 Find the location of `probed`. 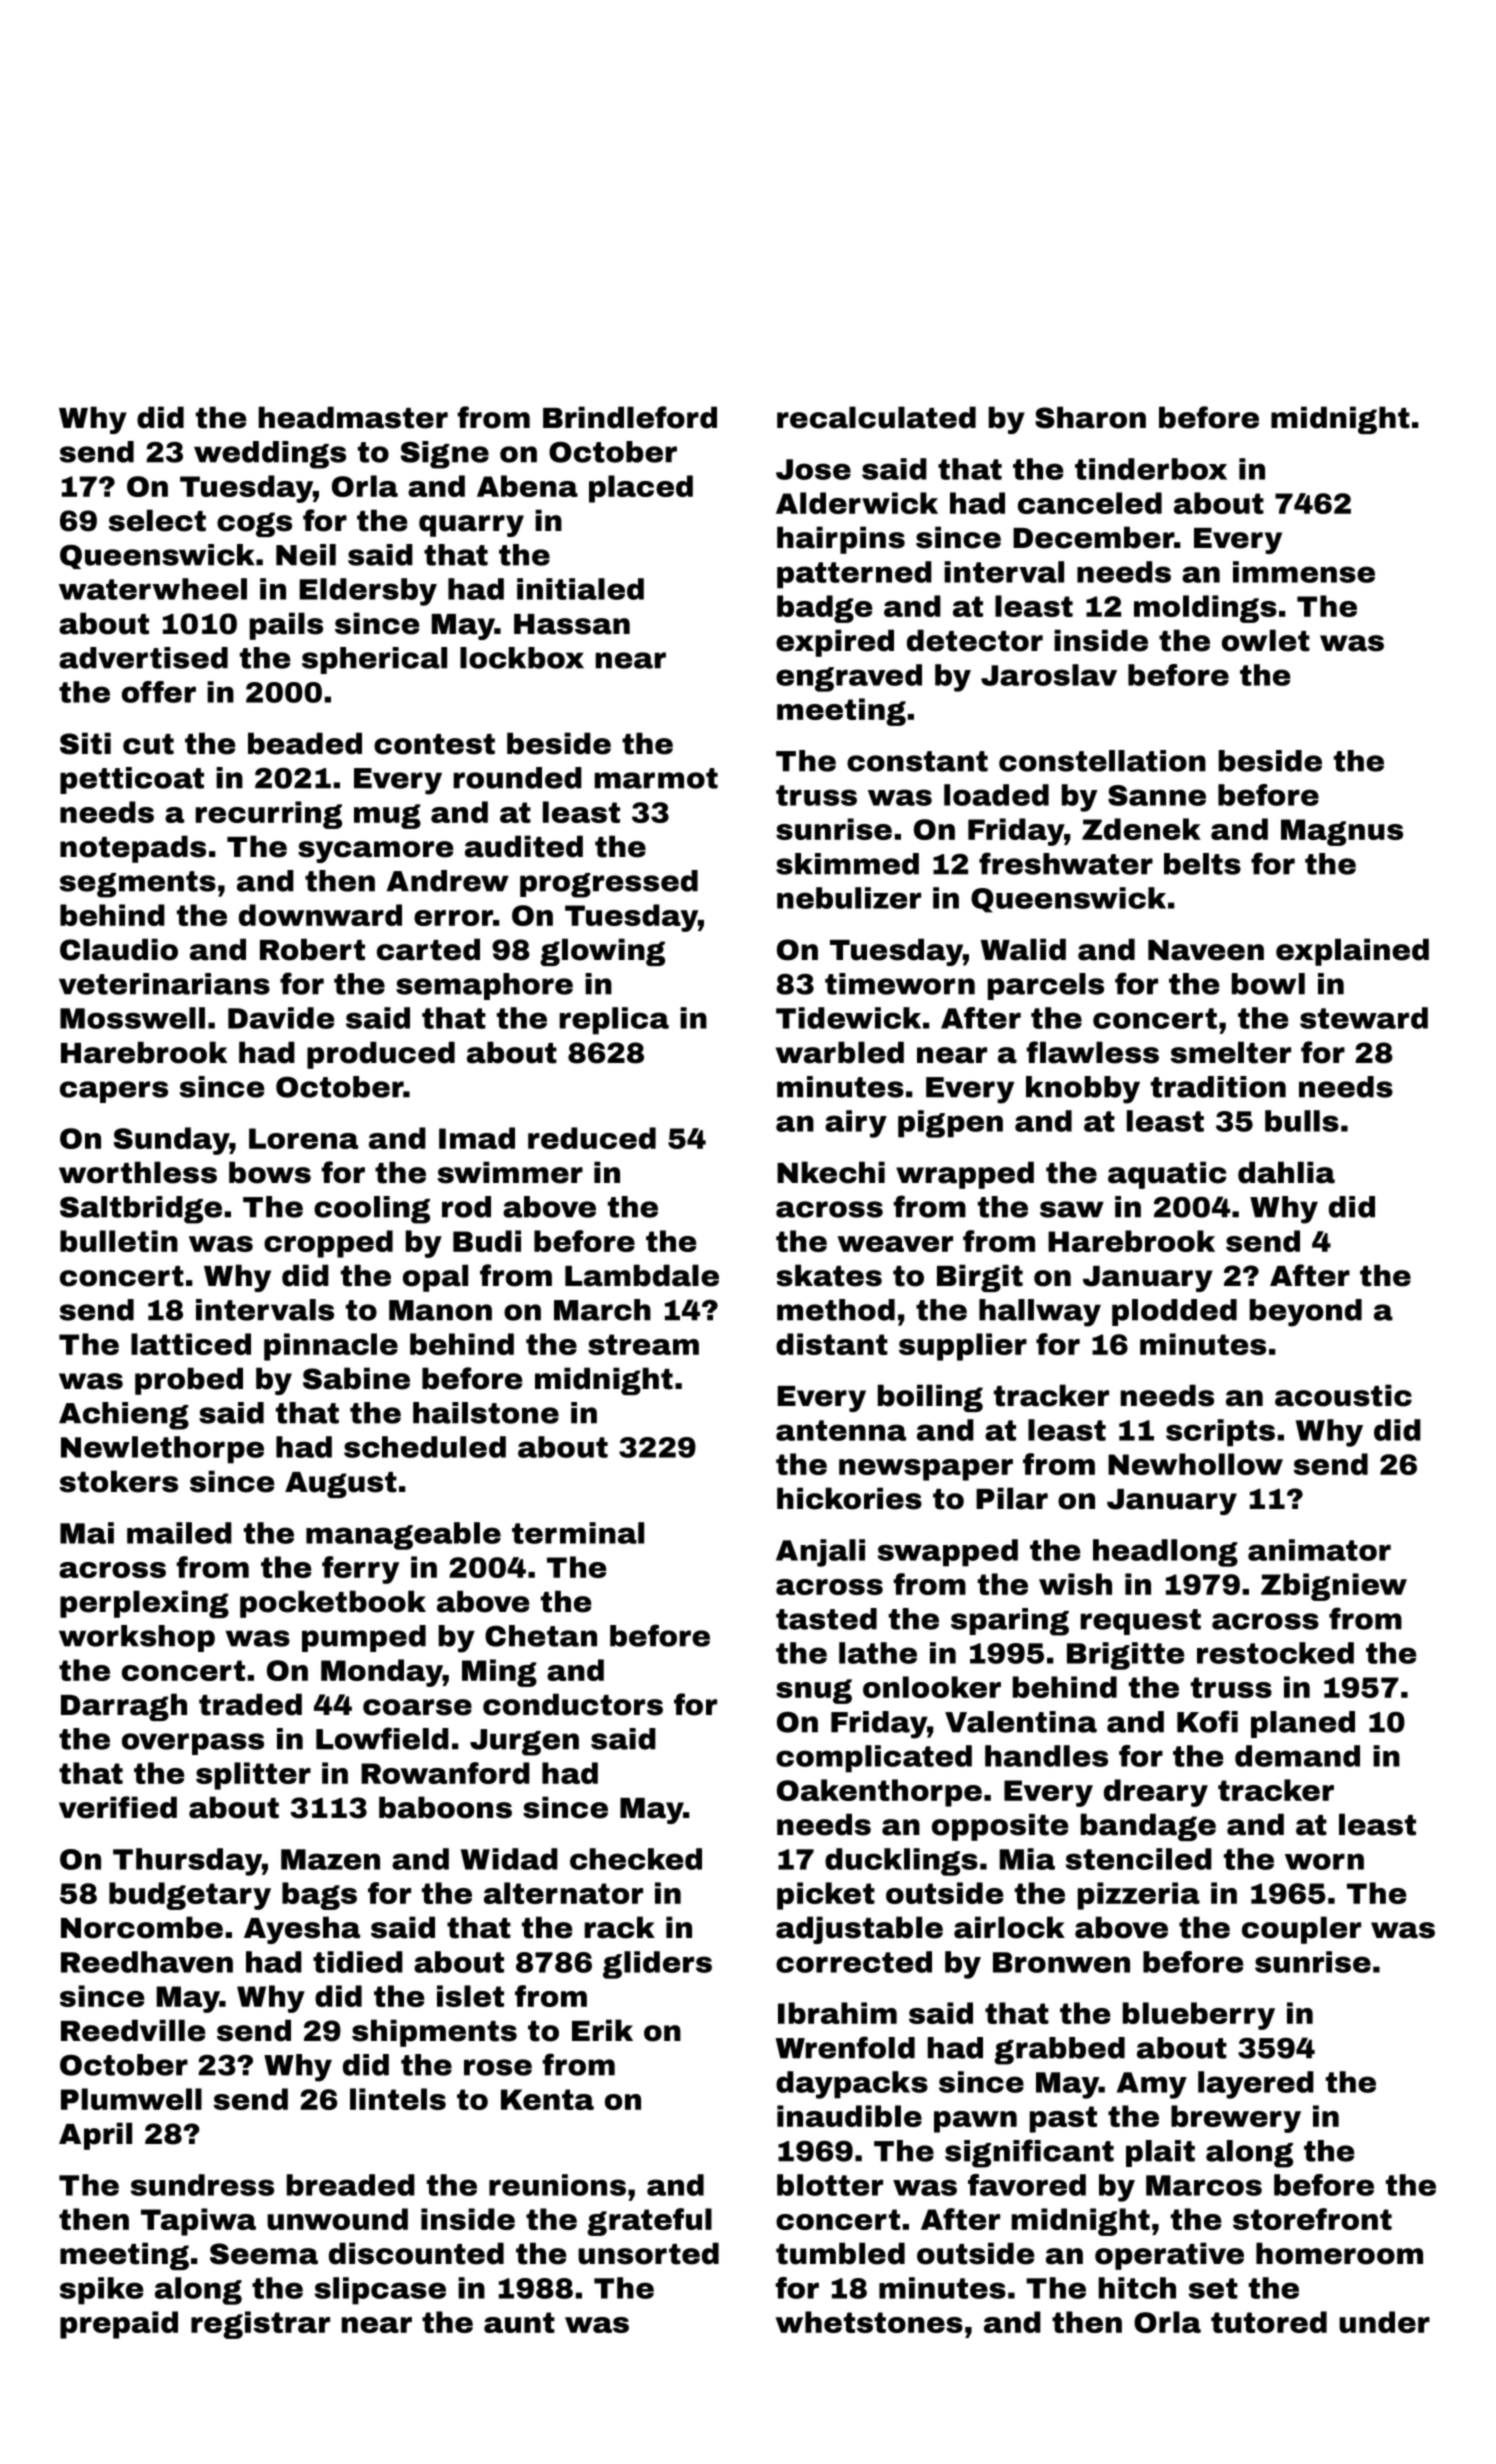

probed is located at coordinates (189, 1381).
